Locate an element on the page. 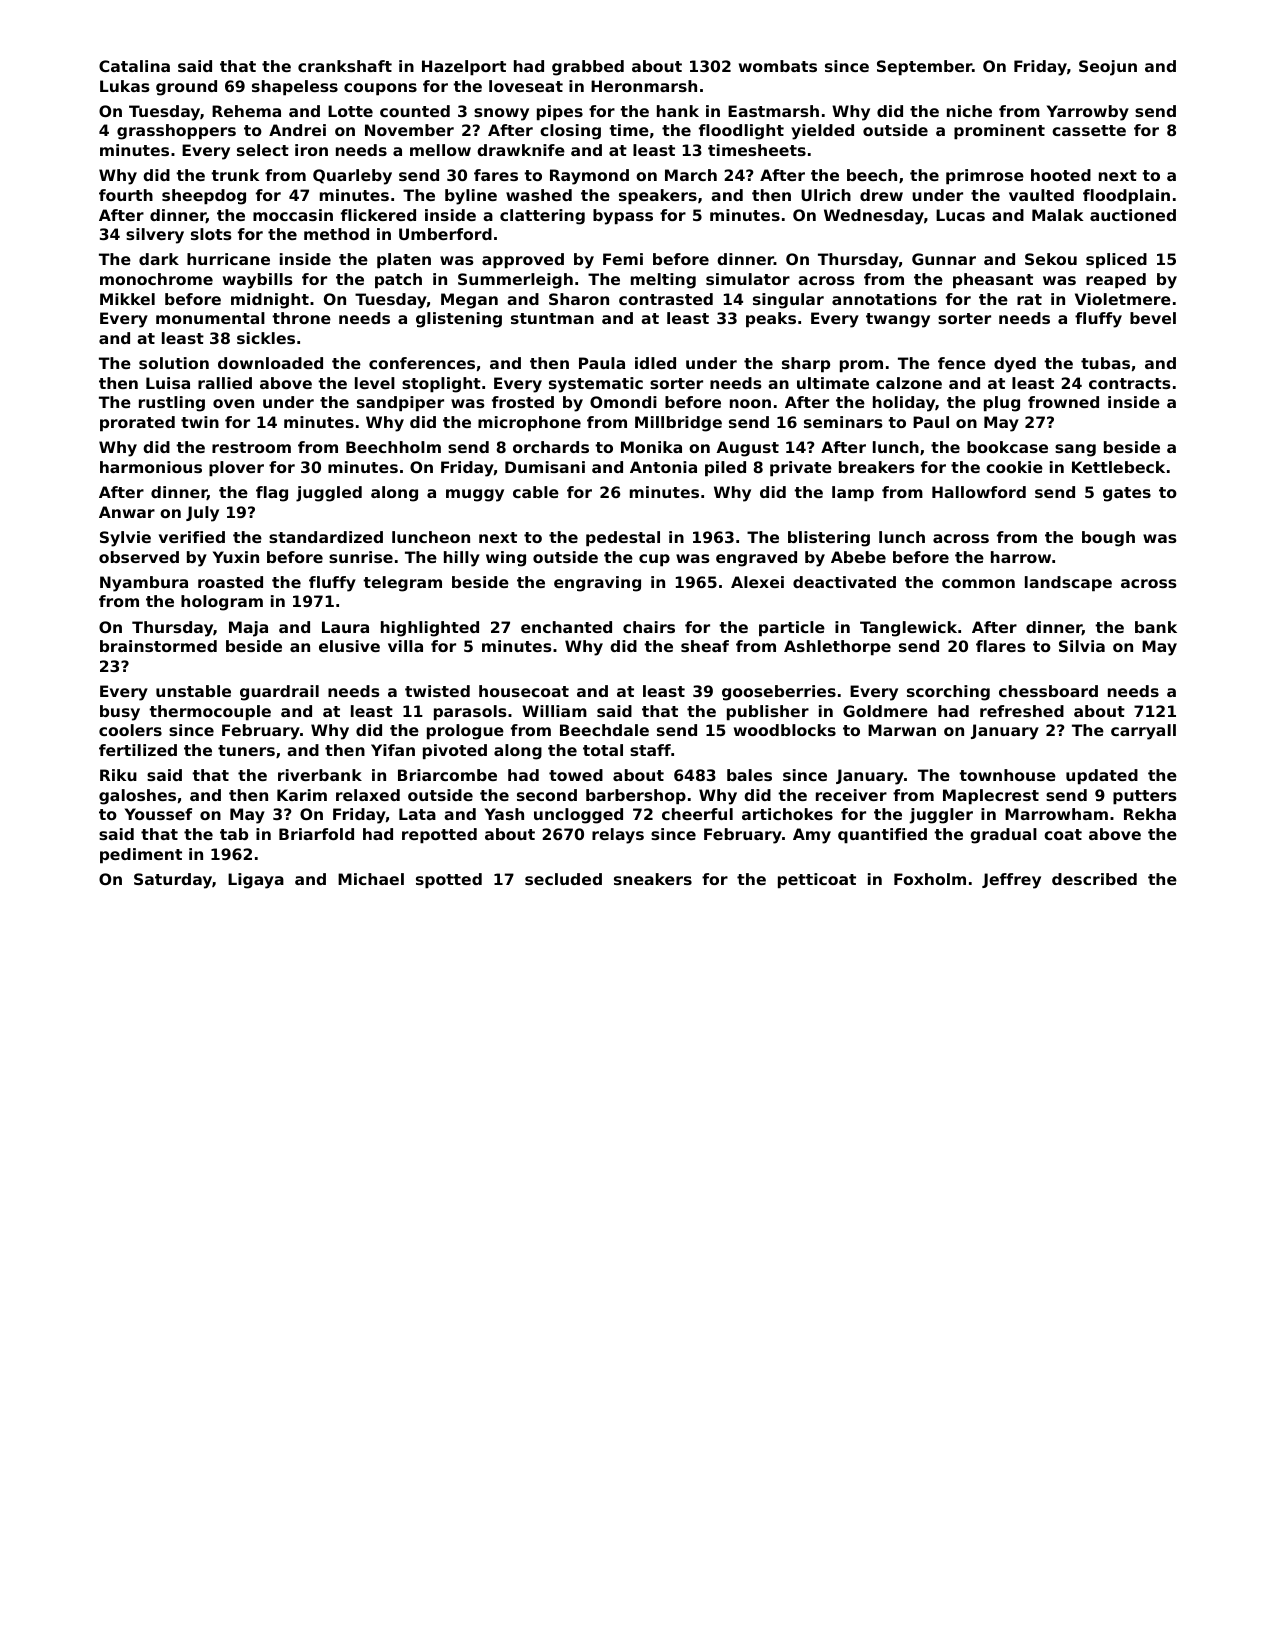 The width and height of the document is (1276, 1651). idled is located at coordinates (655, 363).
